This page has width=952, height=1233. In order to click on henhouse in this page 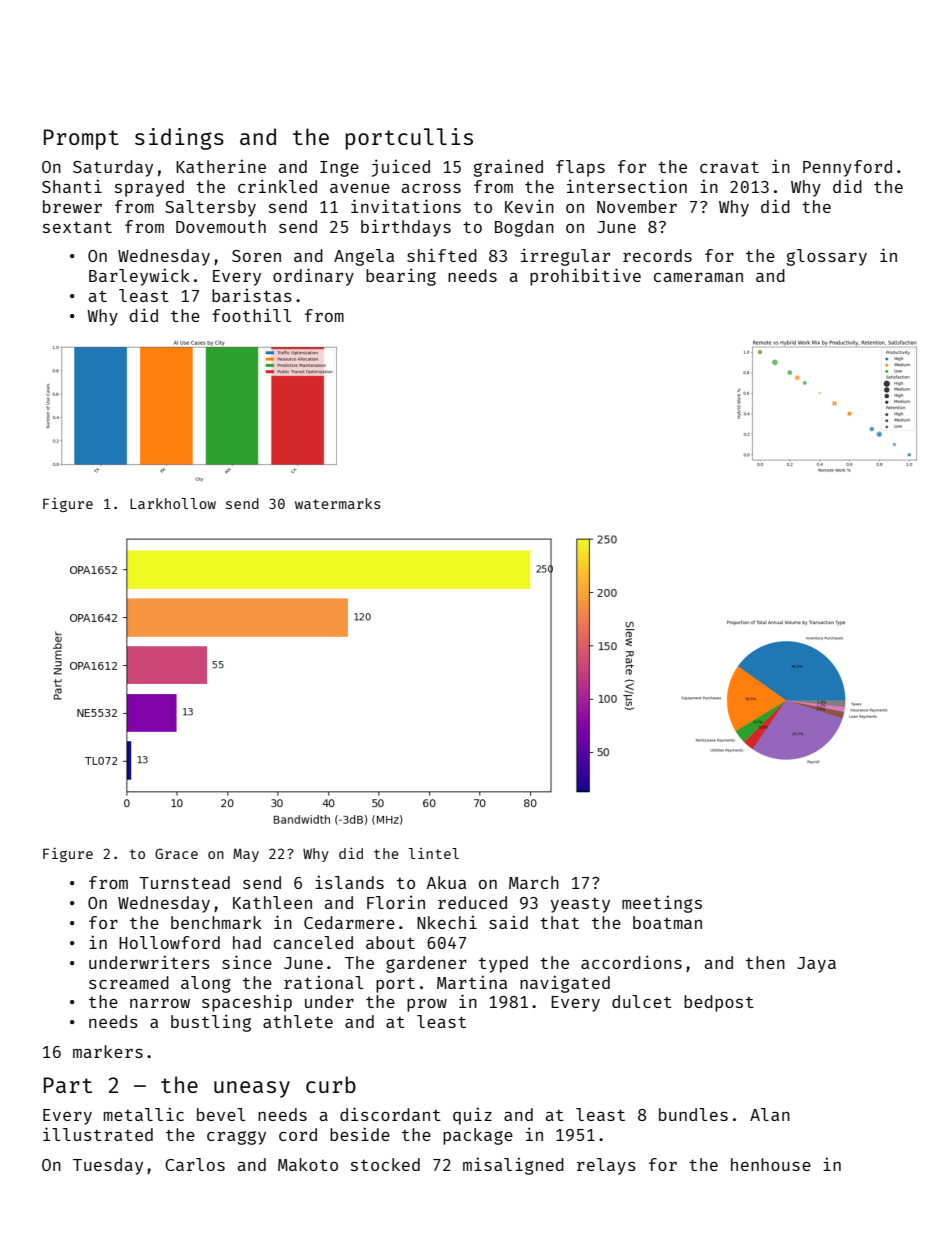, I will do `click(771, 1164)`.
